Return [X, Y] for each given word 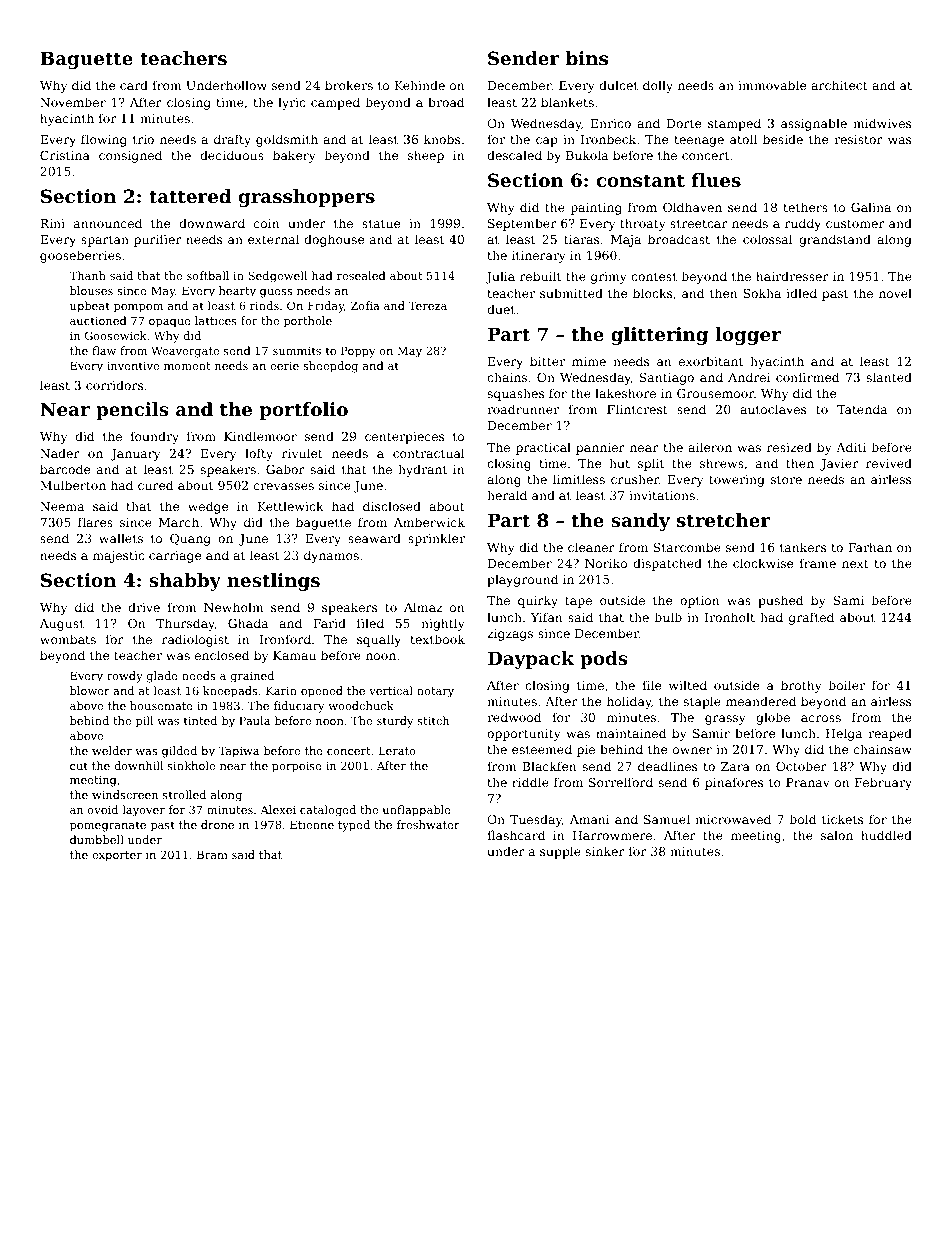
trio [143, 139]
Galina [871, 207]
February [883, 783]
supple [560, 852]
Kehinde [419, 85]
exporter [117, 856]
